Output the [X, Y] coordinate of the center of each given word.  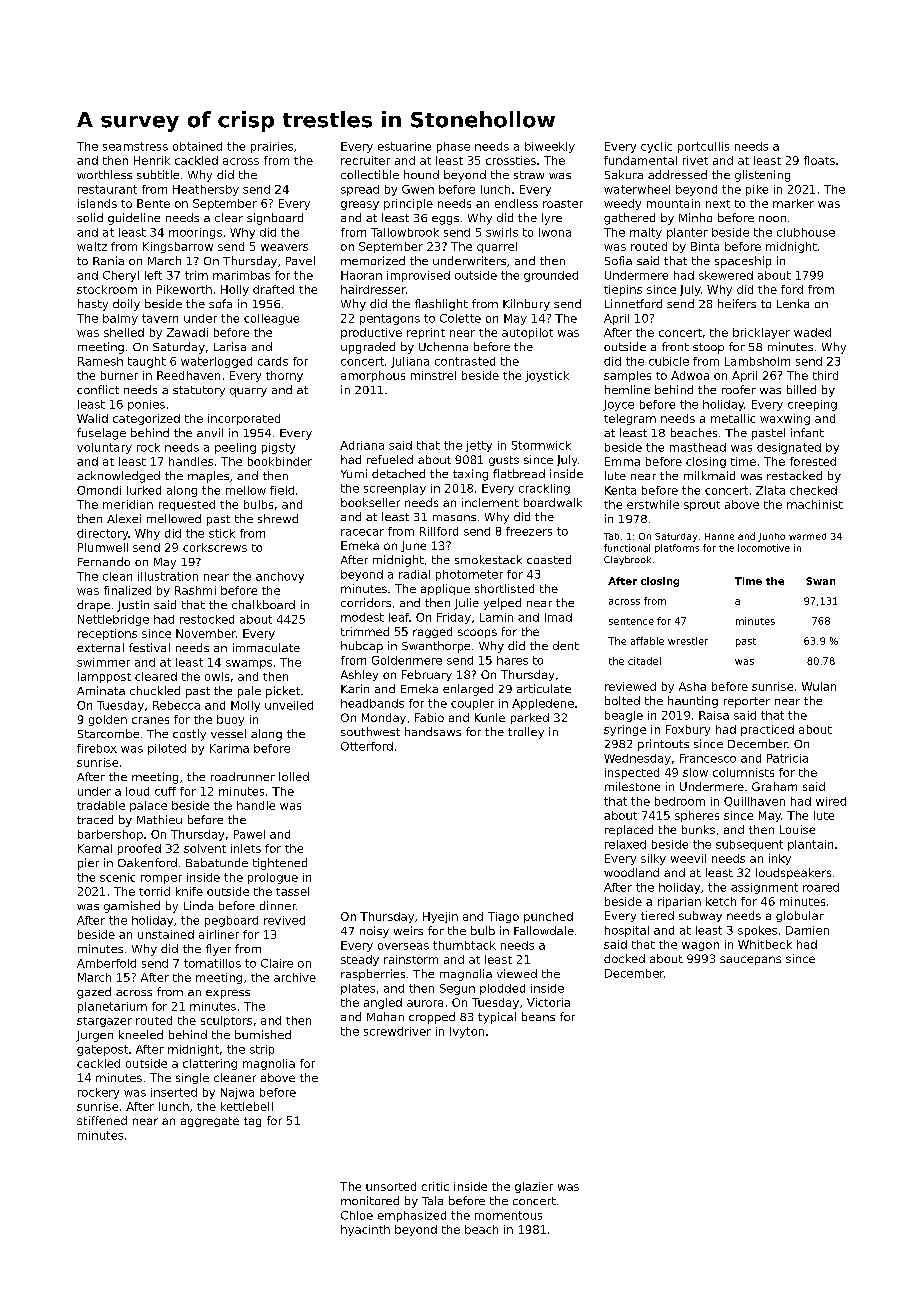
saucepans [750, 960]
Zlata [770, 490]
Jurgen [94, 1036]
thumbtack [464, 945]
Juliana [410, 362]
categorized [146, 419]
